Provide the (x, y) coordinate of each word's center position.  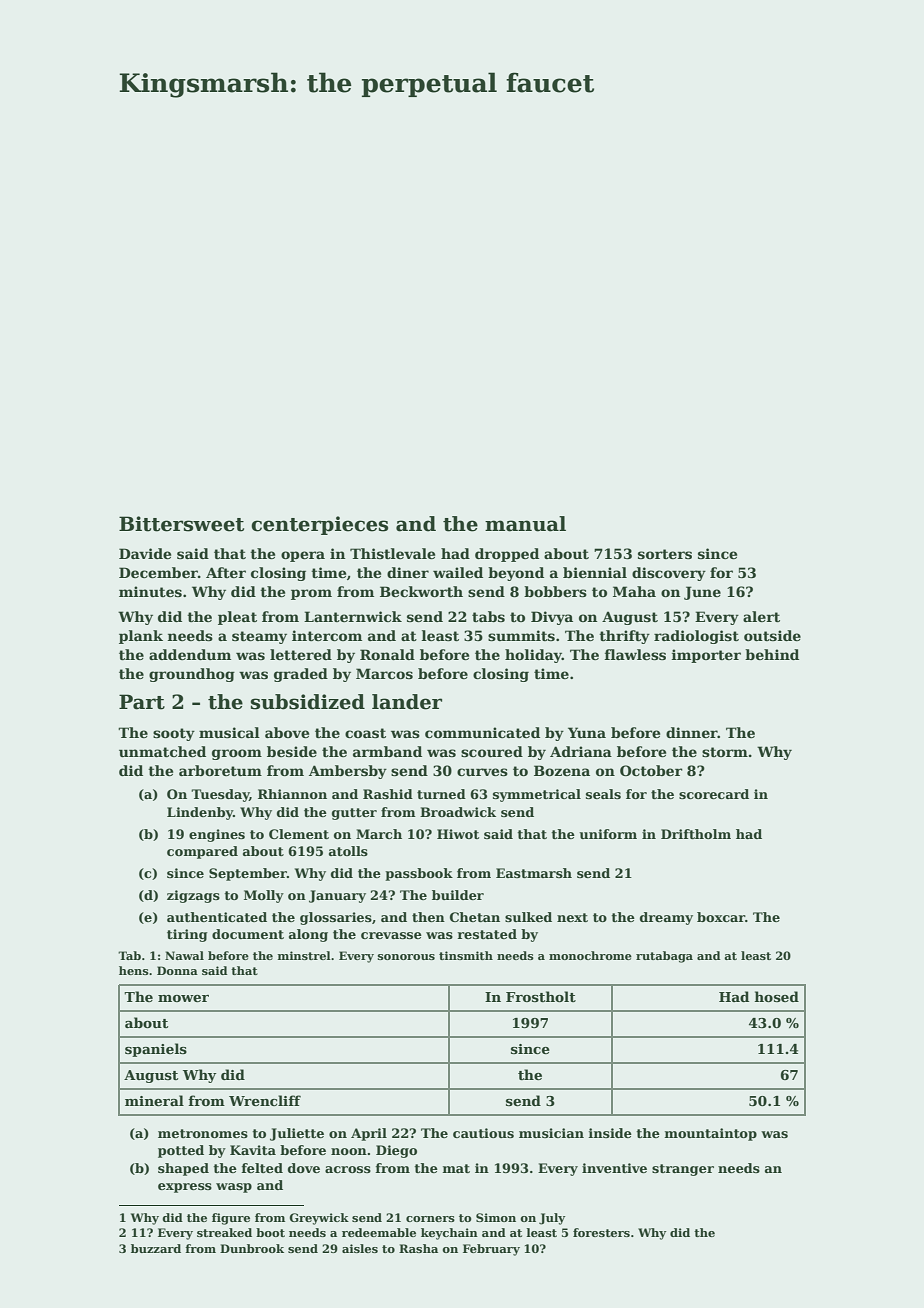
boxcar (721, 917)
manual (525, 524)
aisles (360, 1248)
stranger (683, 1170)
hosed (777, 996)
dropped (507, 555)
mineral (154, 1100)
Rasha (418, 1248)
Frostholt (541, 996)
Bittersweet (181, 524)
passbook (419, 874)
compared (202, 852)
